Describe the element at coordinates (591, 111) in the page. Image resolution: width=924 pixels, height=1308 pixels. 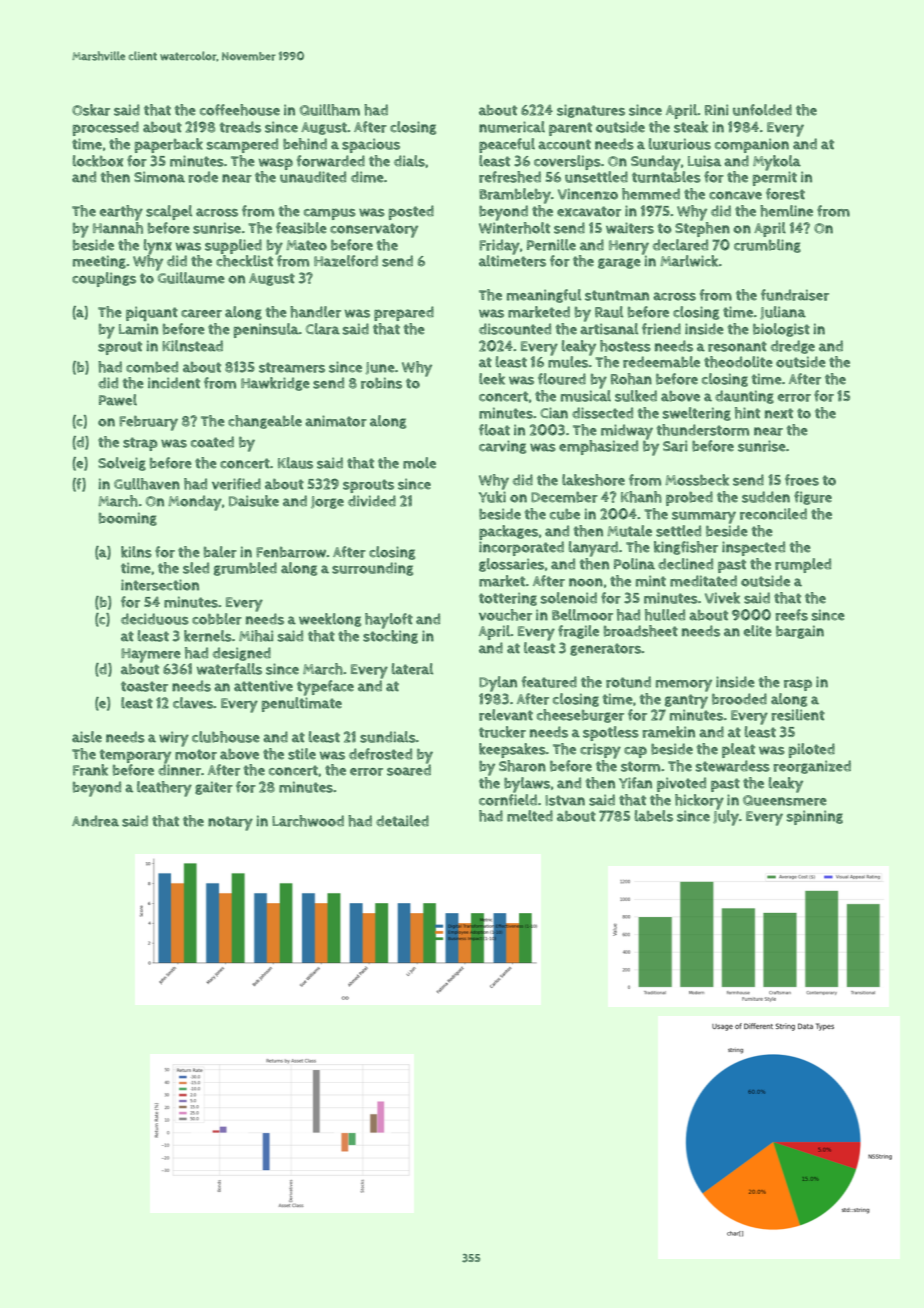
I see `signatures` at that location.
